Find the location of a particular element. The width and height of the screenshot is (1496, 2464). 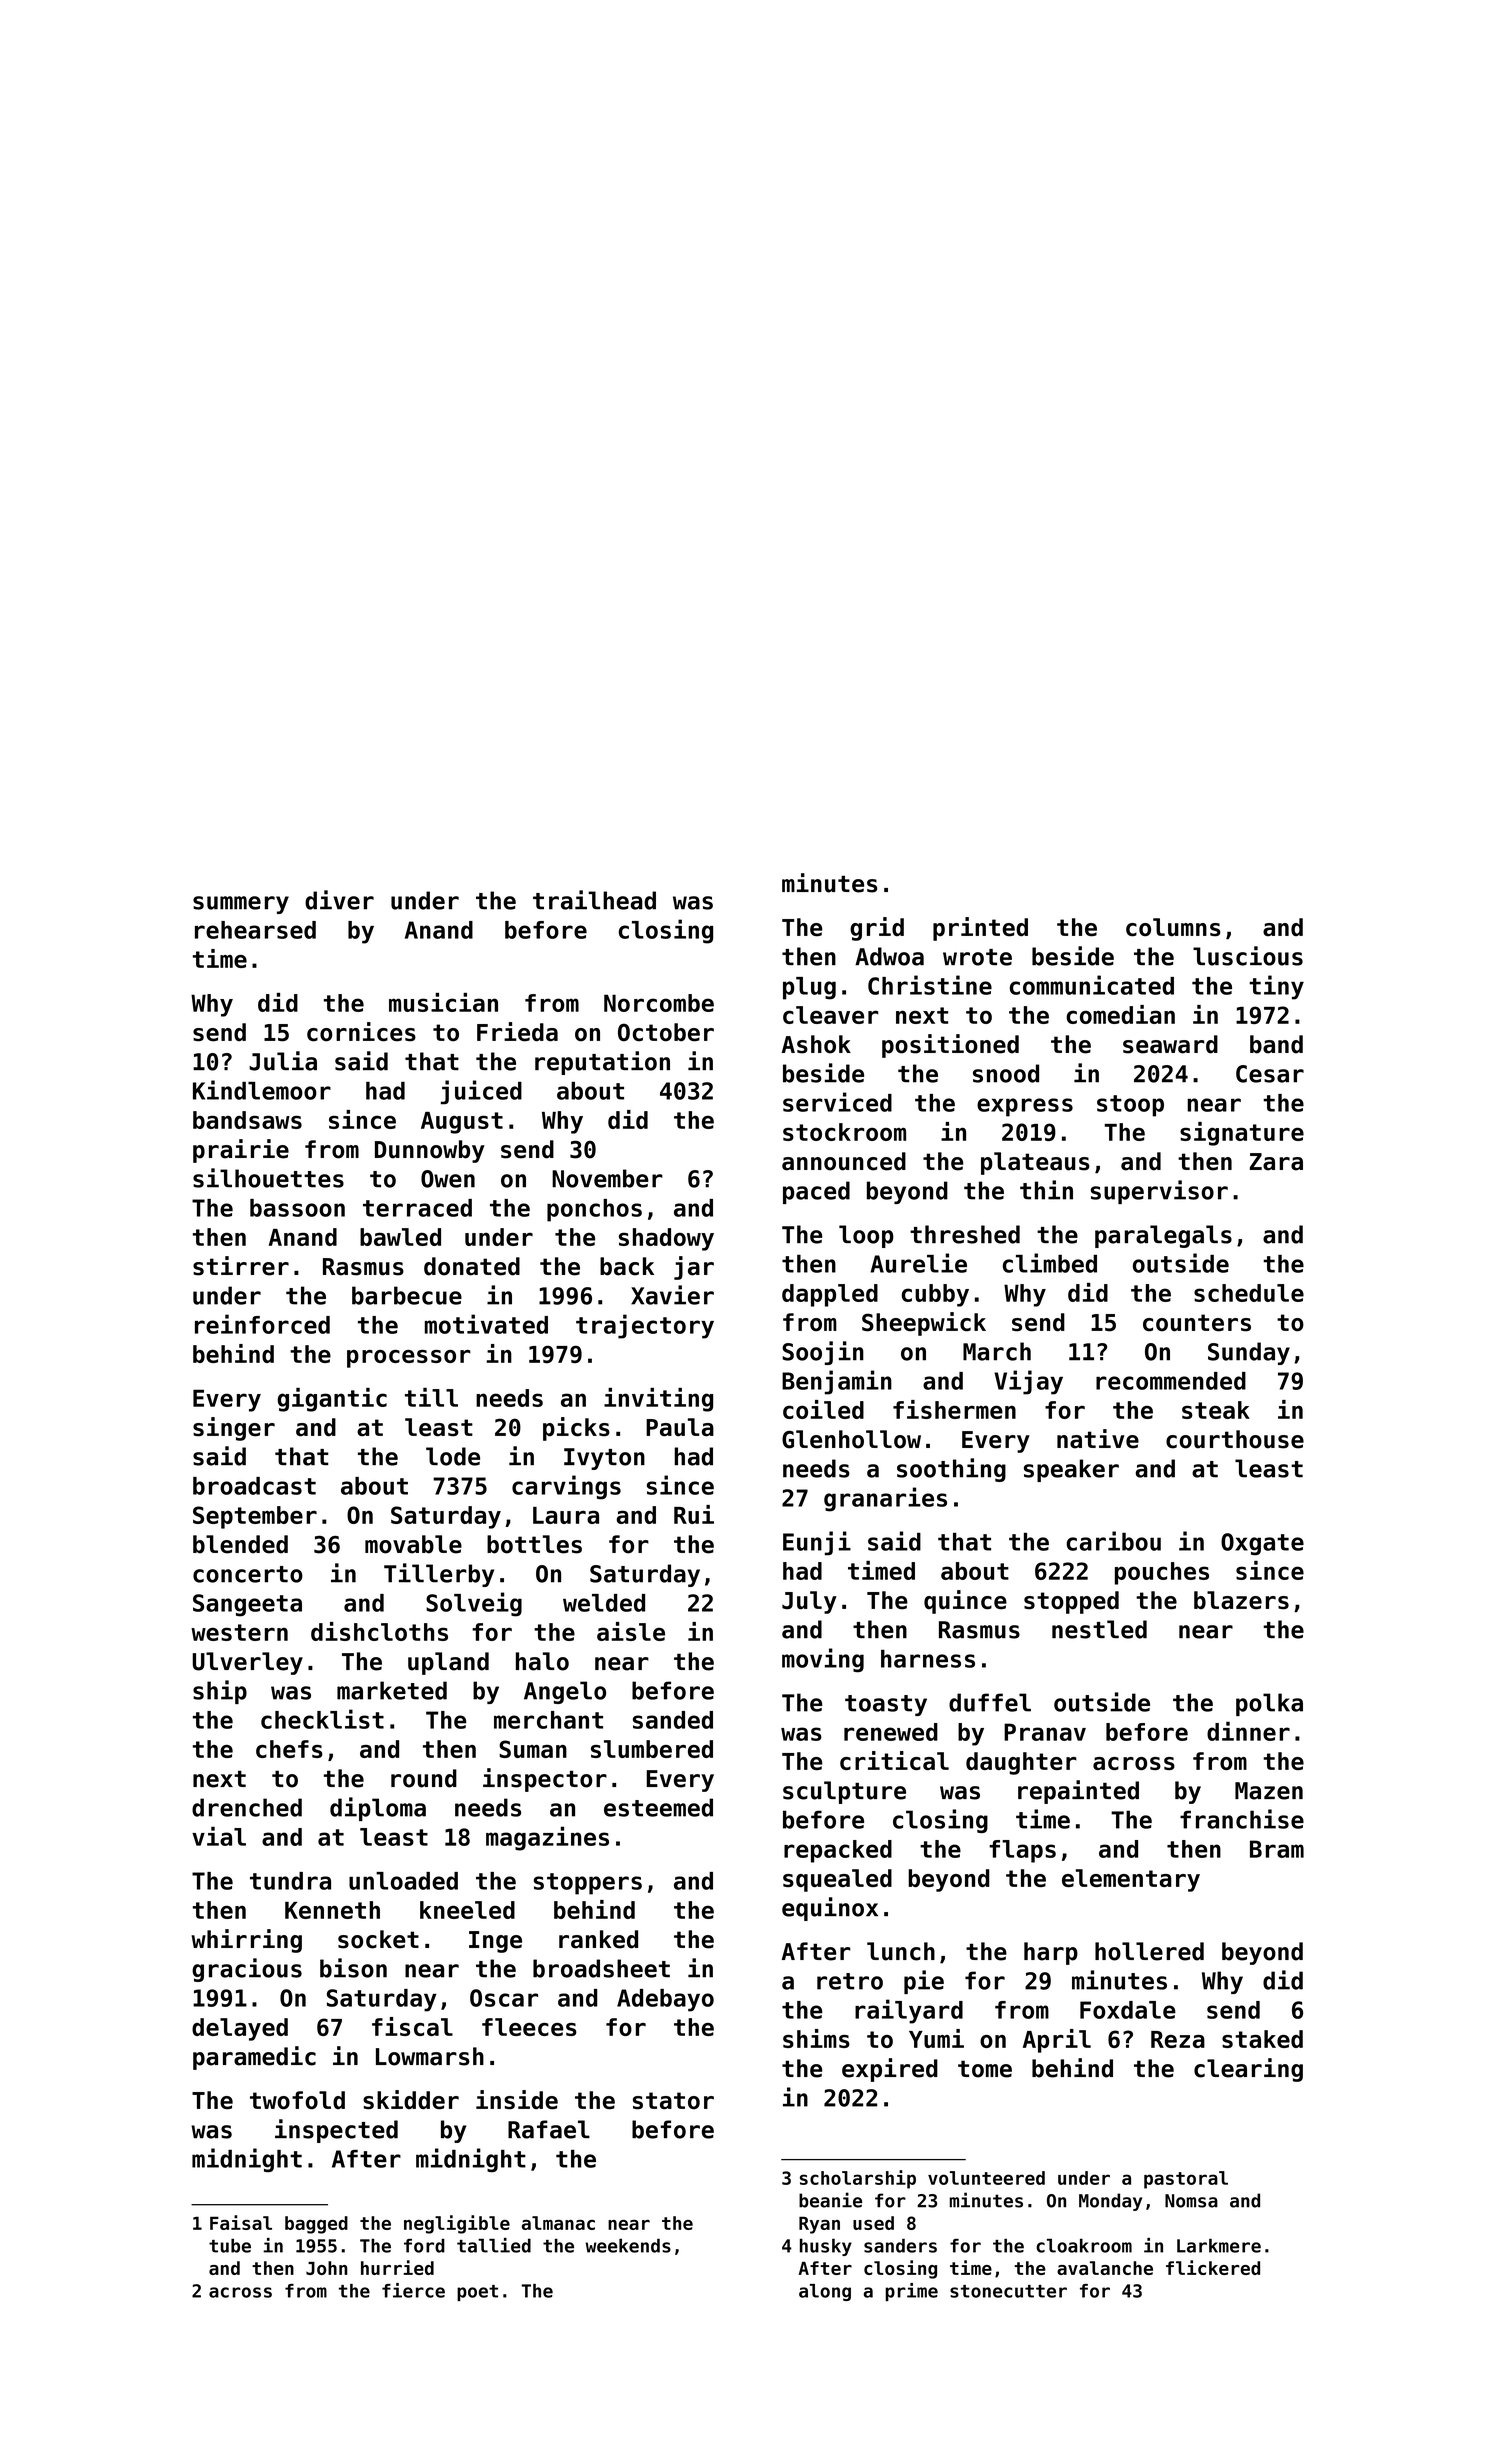

columns is located at coordinates (1173, 927).
